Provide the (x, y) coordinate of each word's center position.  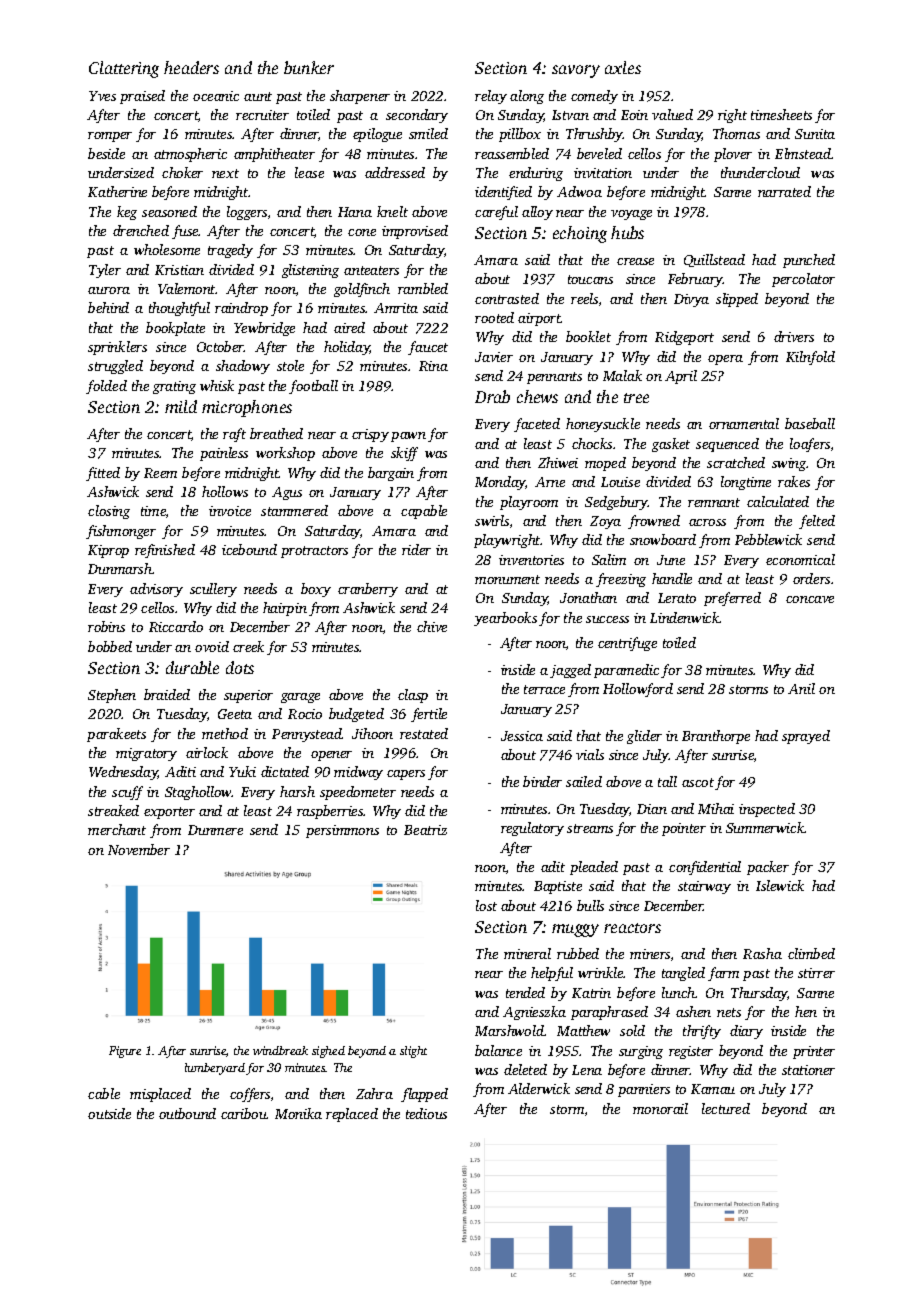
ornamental (744, 423)
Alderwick (539, 1088)
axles (623, 67)
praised (142, 97)
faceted (537, 425)
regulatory (532, 829)
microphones (247, 408)
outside (109, 1113)
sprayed (806, 737)
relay (491, 97)
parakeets (116, 735)
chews (537, 396)
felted (817, 522)
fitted (103, 474)
